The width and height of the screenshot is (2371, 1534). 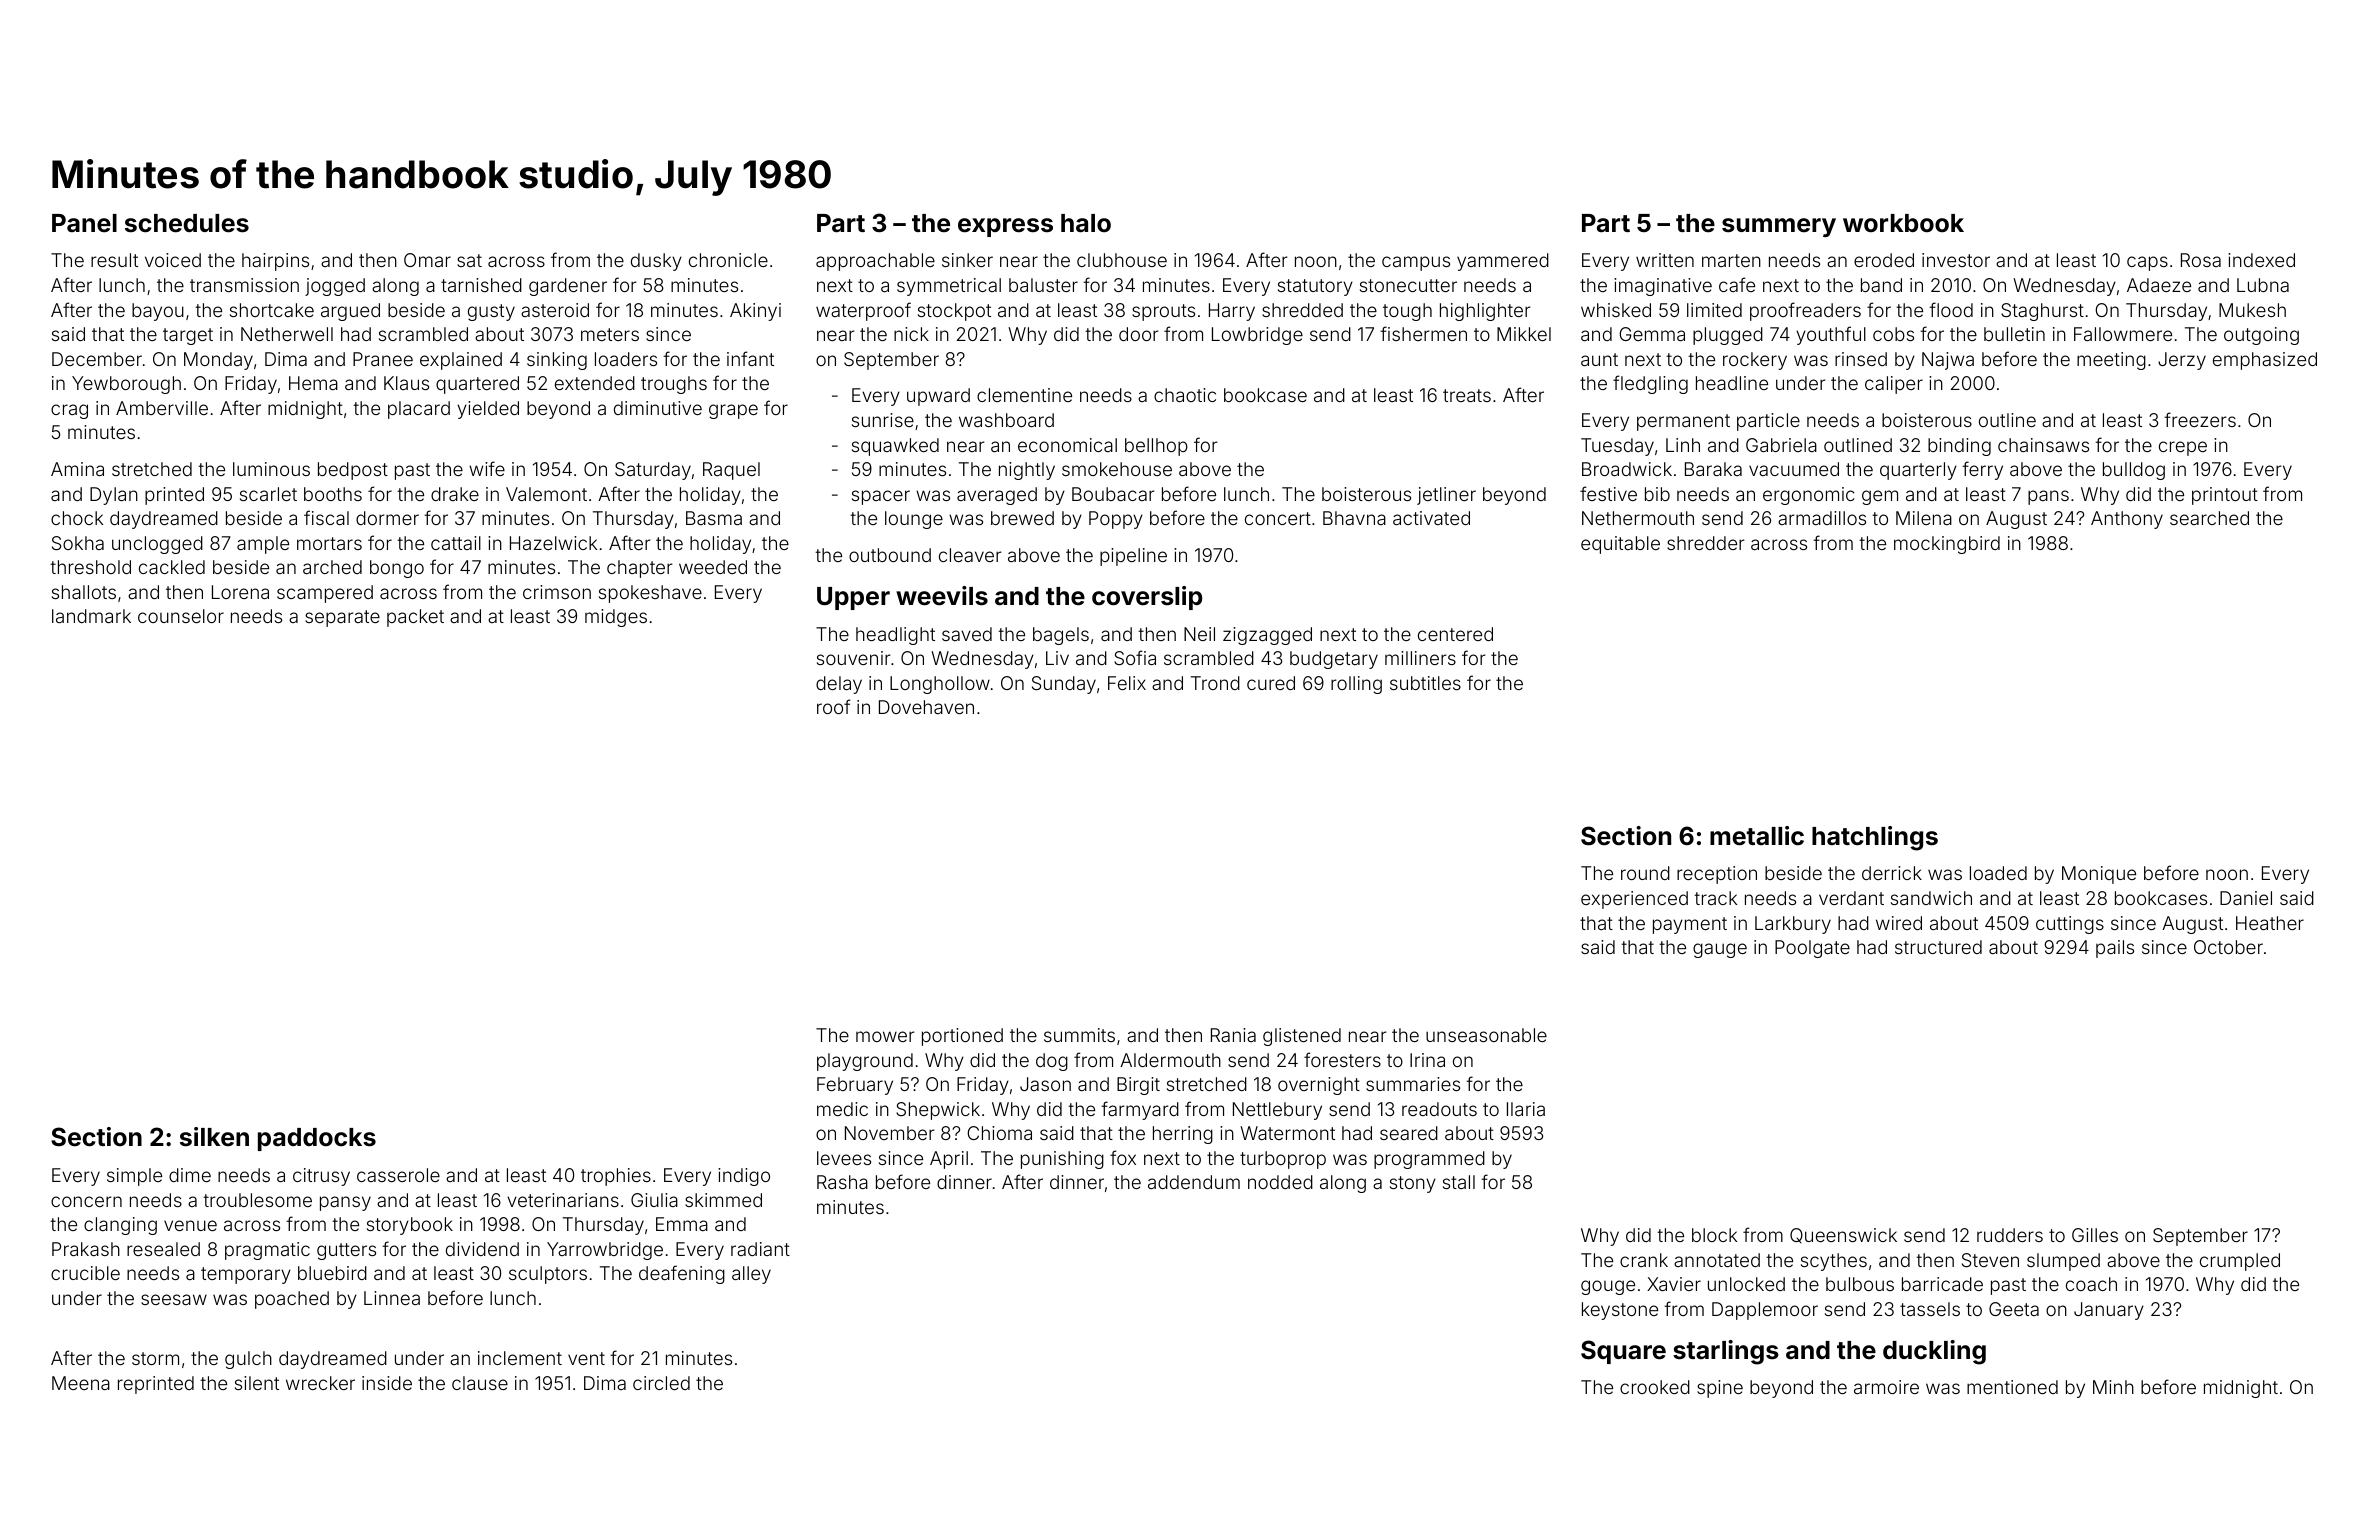 I want to click on pragmatic, so click(x=267, y=1251).
